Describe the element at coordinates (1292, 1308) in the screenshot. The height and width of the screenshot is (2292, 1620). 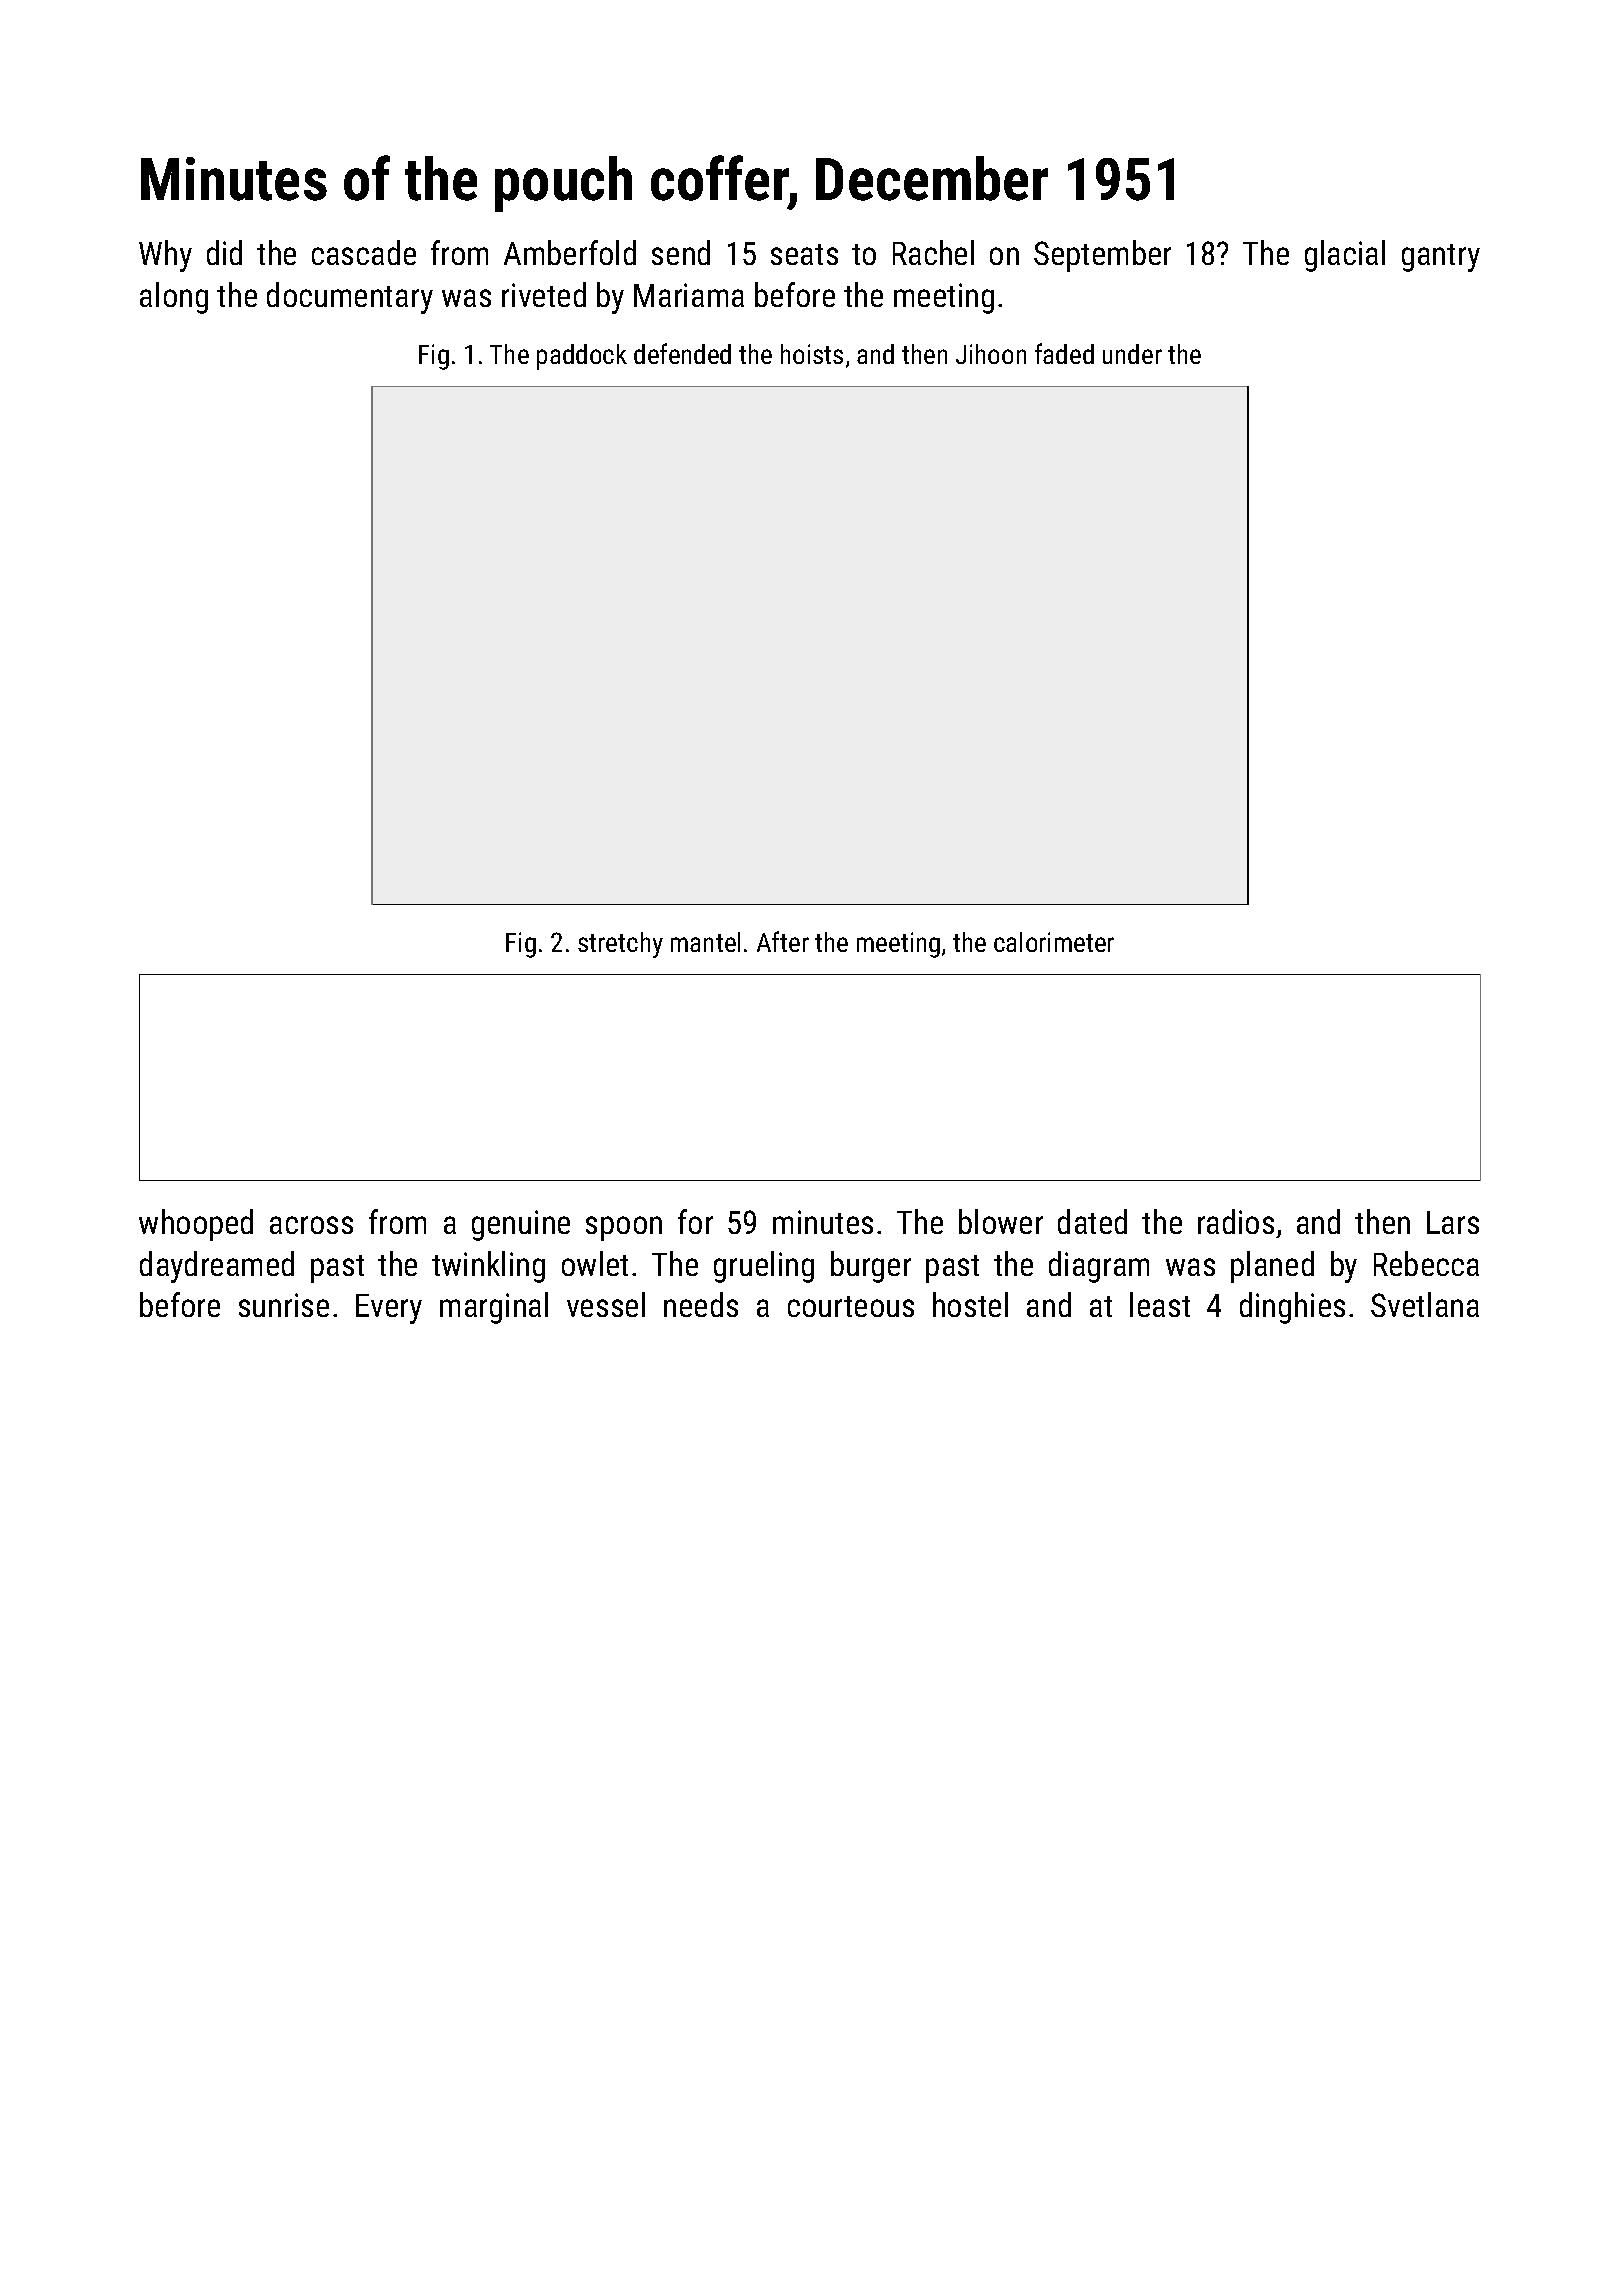
I see `dinghies` at that location.
